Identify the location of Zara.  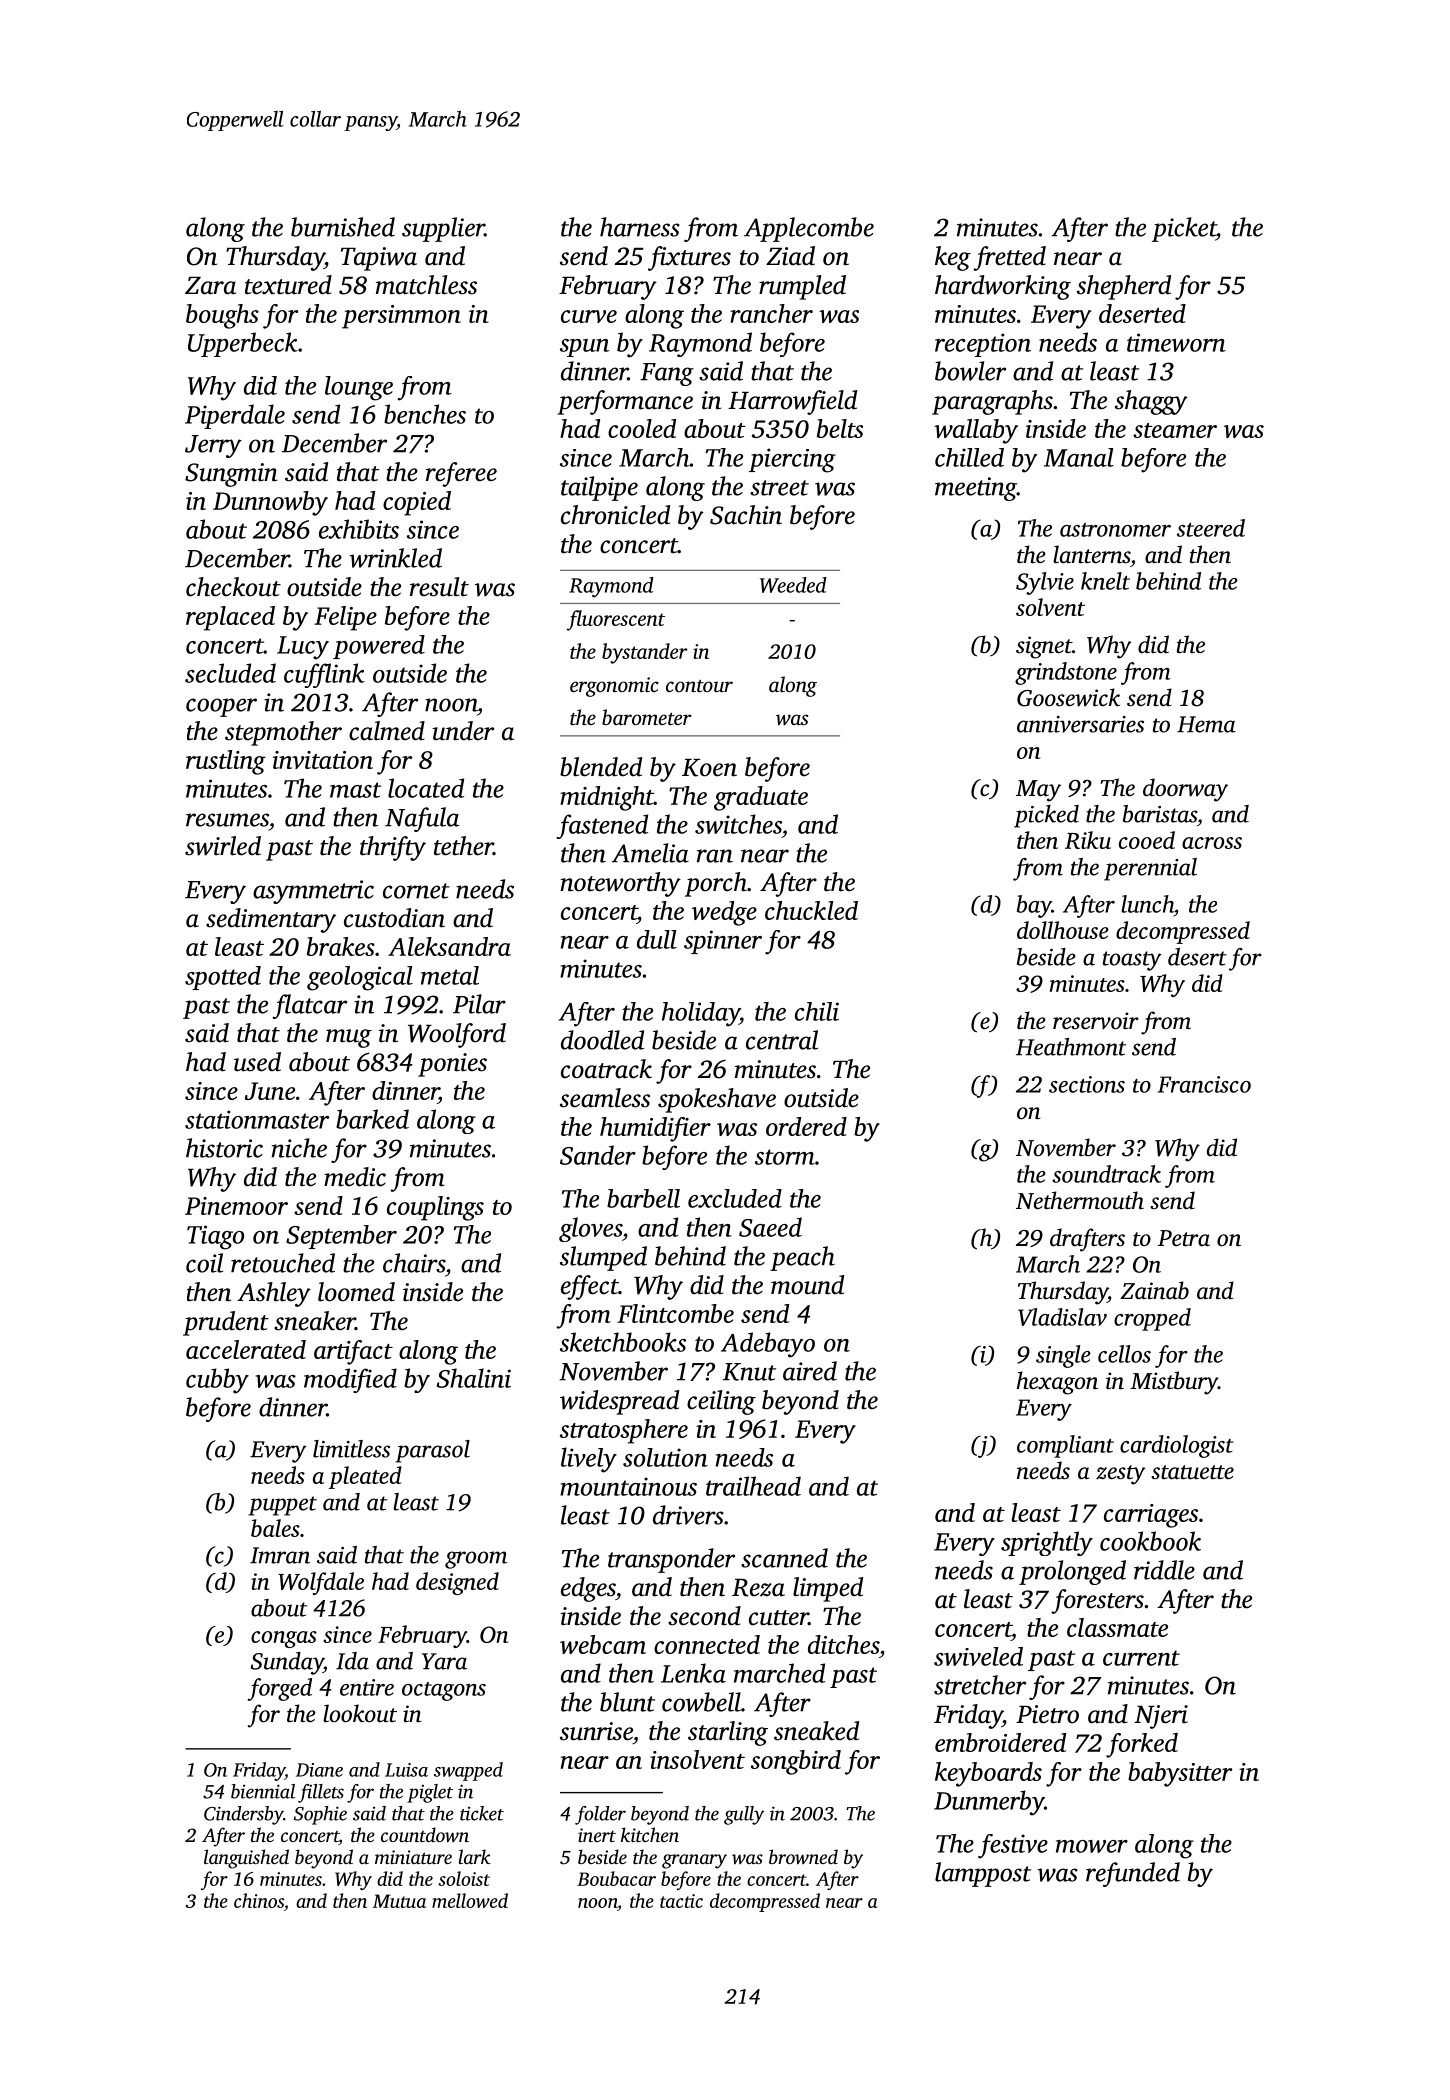
(210, 286).
